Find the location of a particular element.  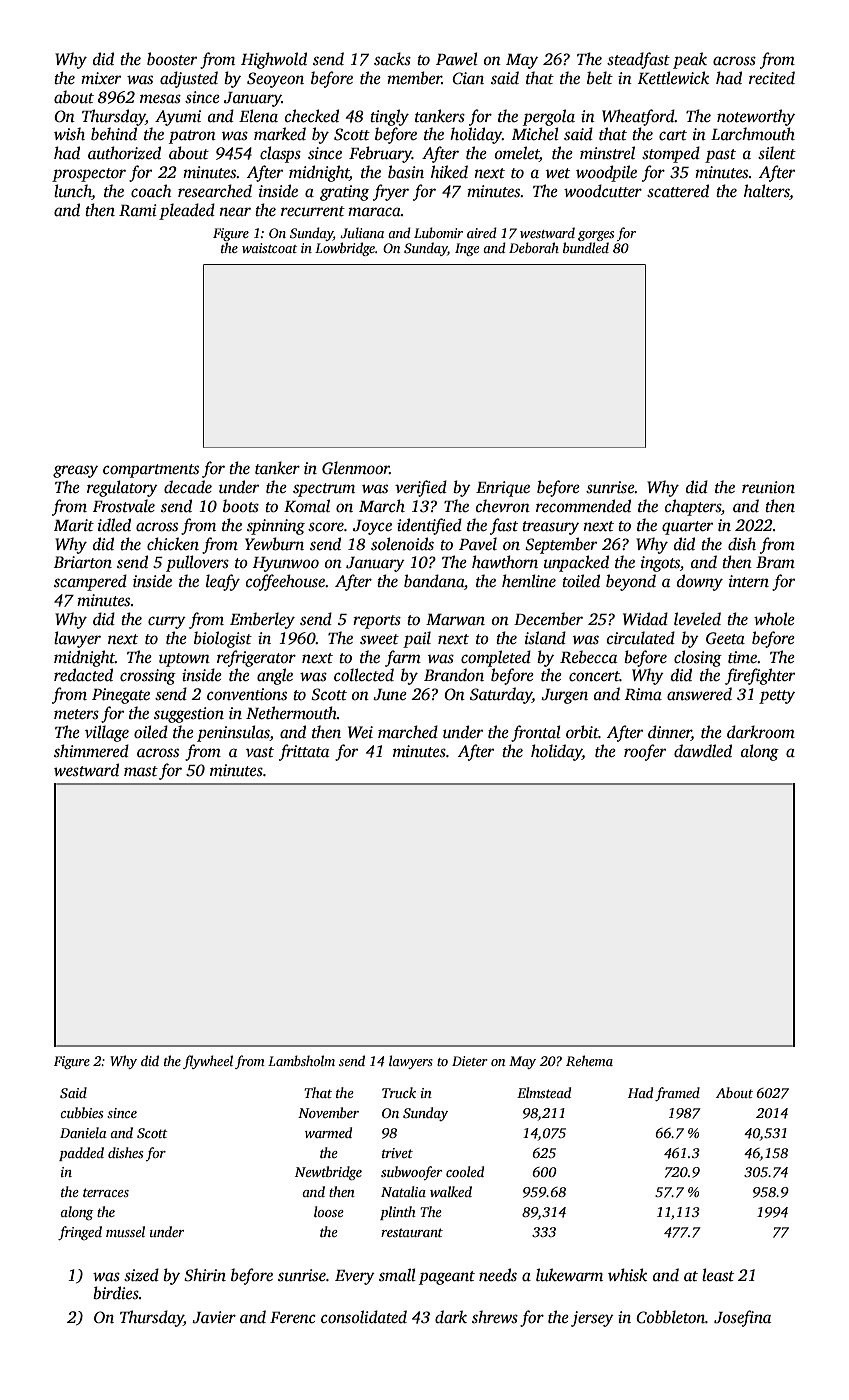

unpacked is located at coordinates (576, 563).
